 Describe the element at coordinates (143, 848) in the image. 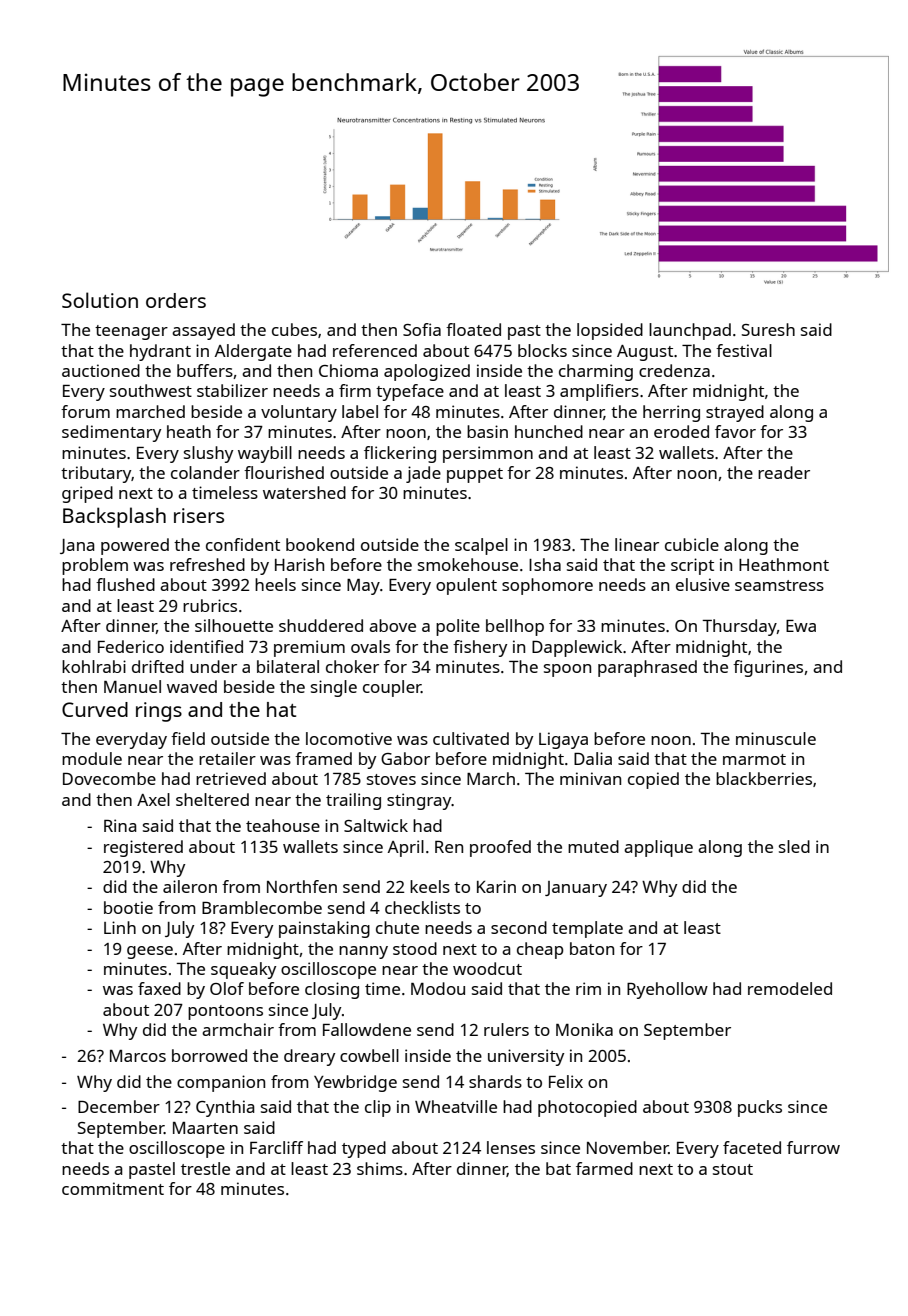

I see `registered` at that location.
